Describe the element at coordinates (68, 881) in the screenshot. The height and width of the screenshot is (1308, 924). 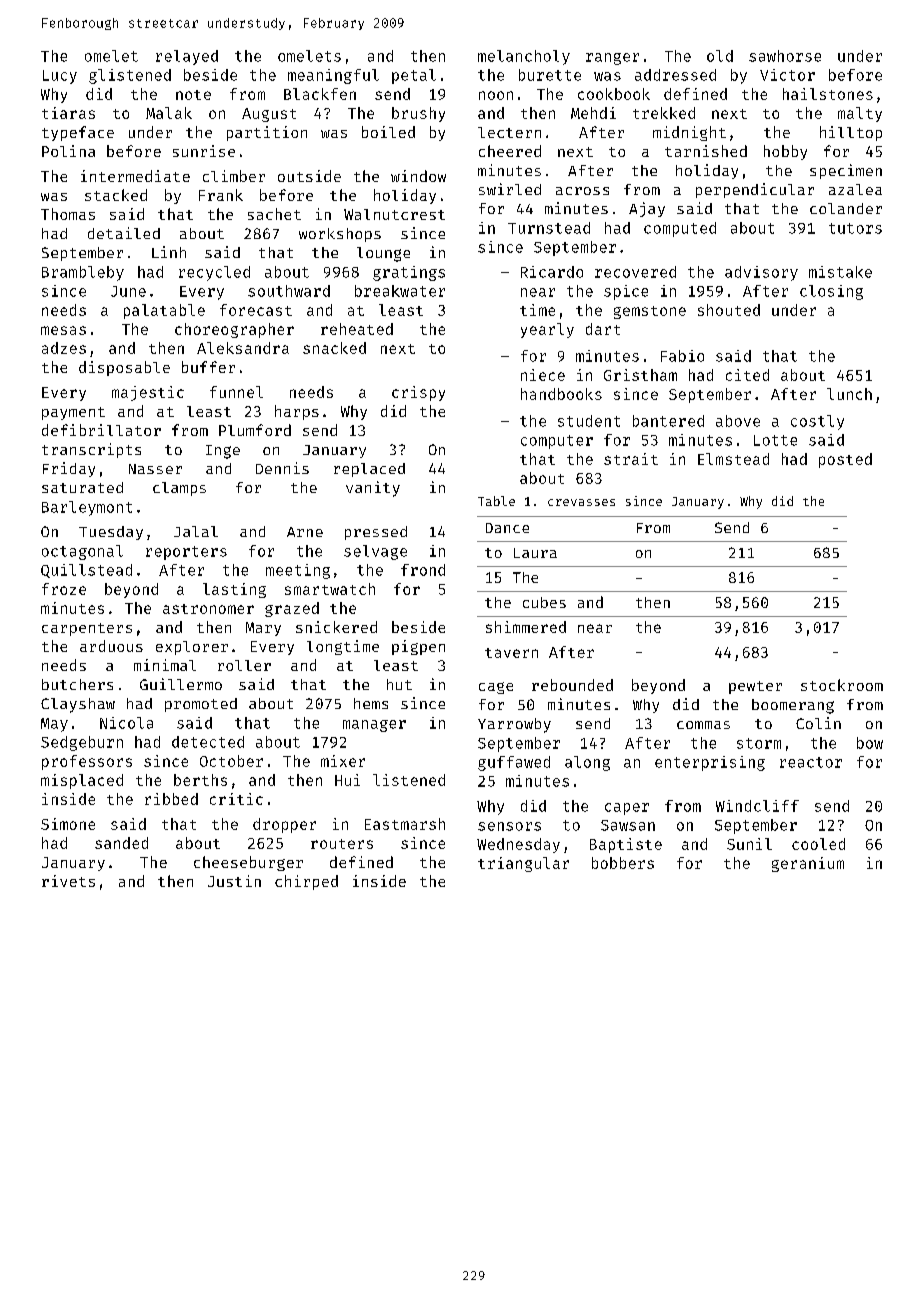
I see `rivets` at that location.
